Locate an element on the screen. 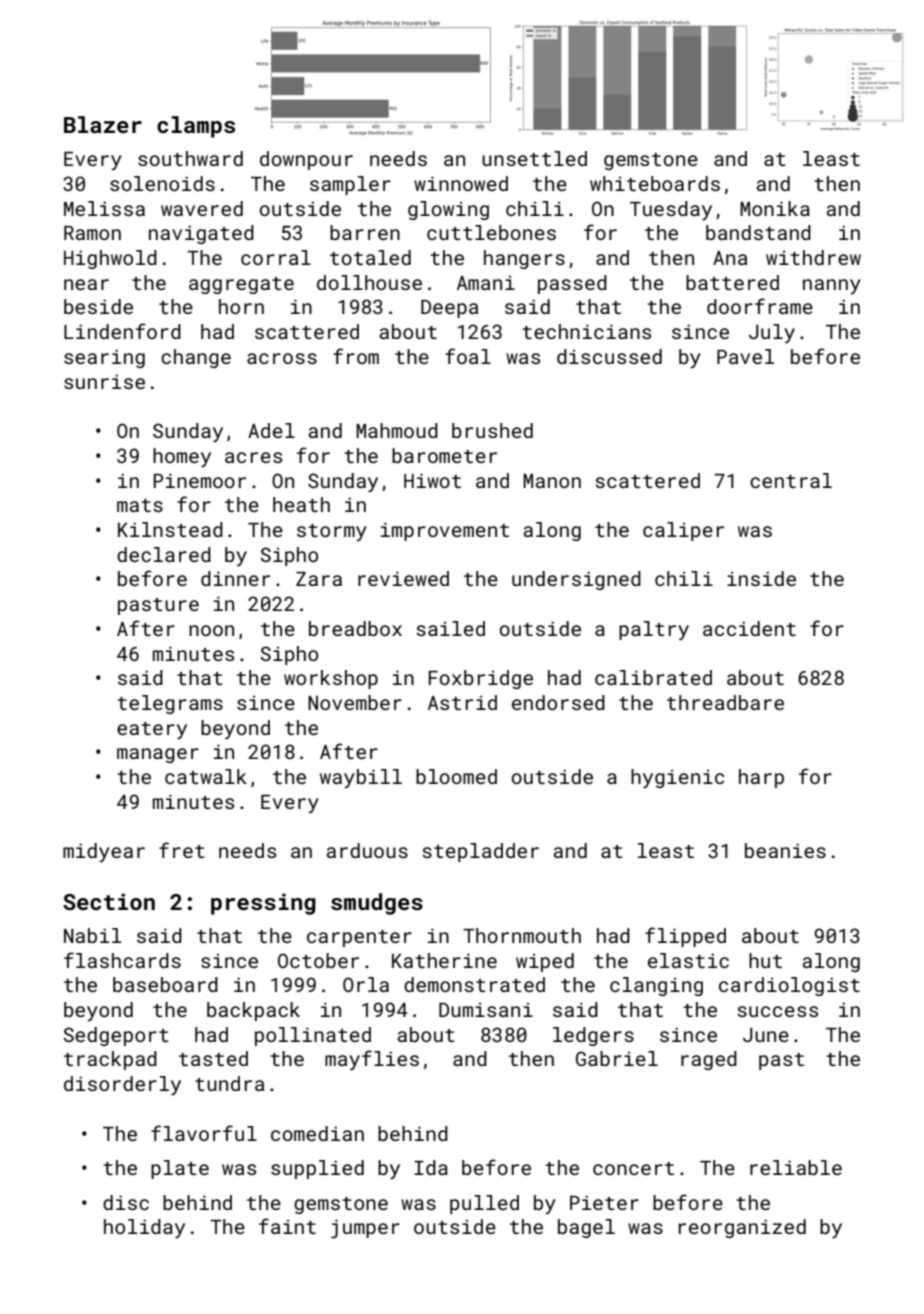 Image resolution: width=924 pixels, height=1314 pixels. faint is located at coordinates (287, 1226).
